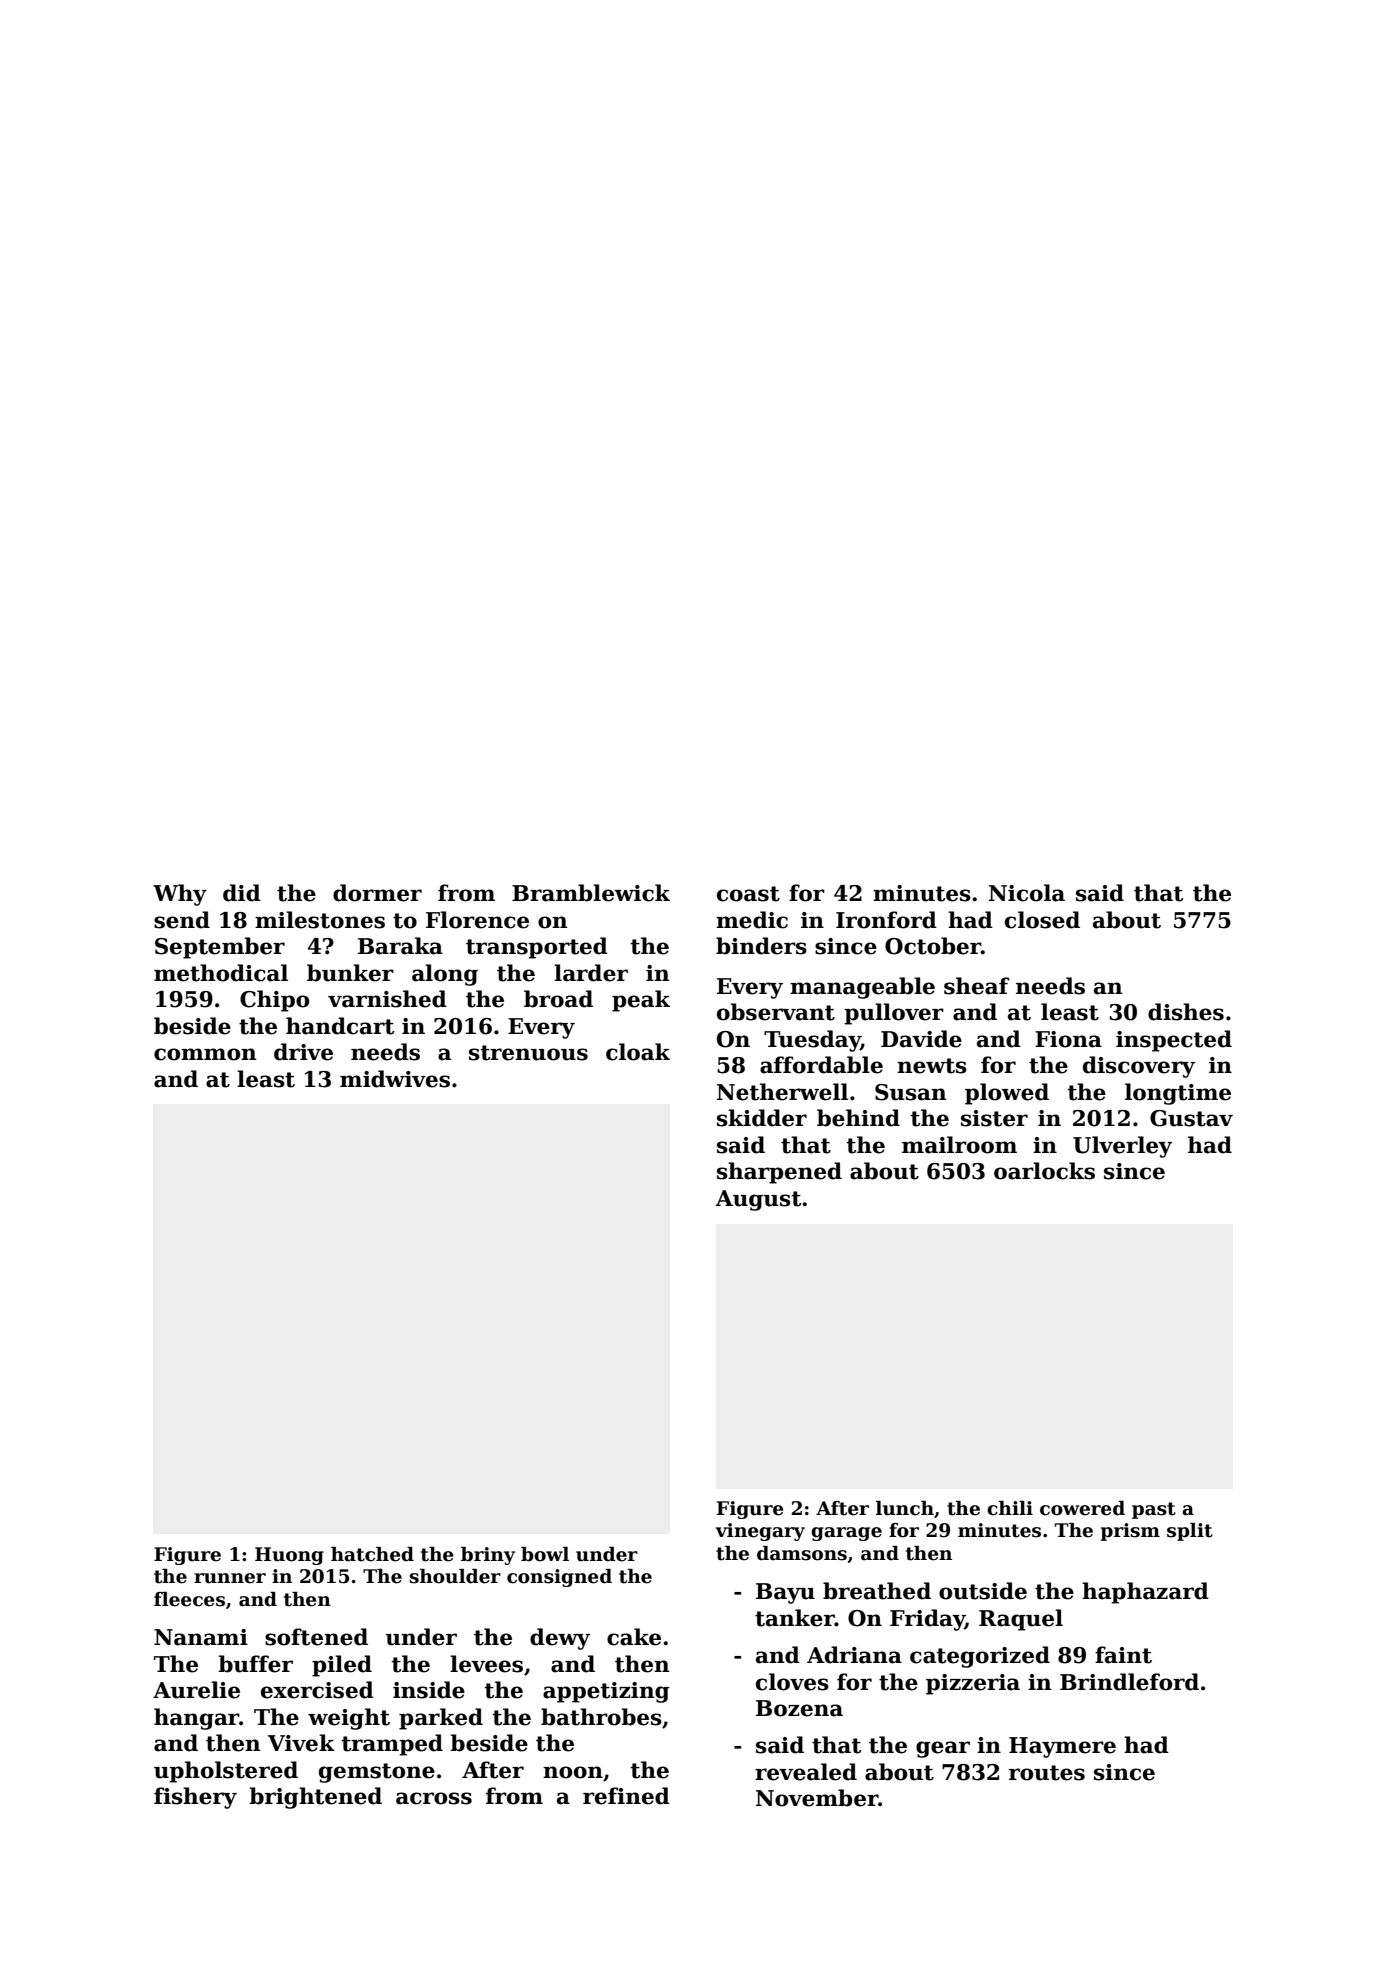  What do you see at coordinates (289, 1556) in the screenshot?
I see `Huong` at bounding box center [289, 1556].
